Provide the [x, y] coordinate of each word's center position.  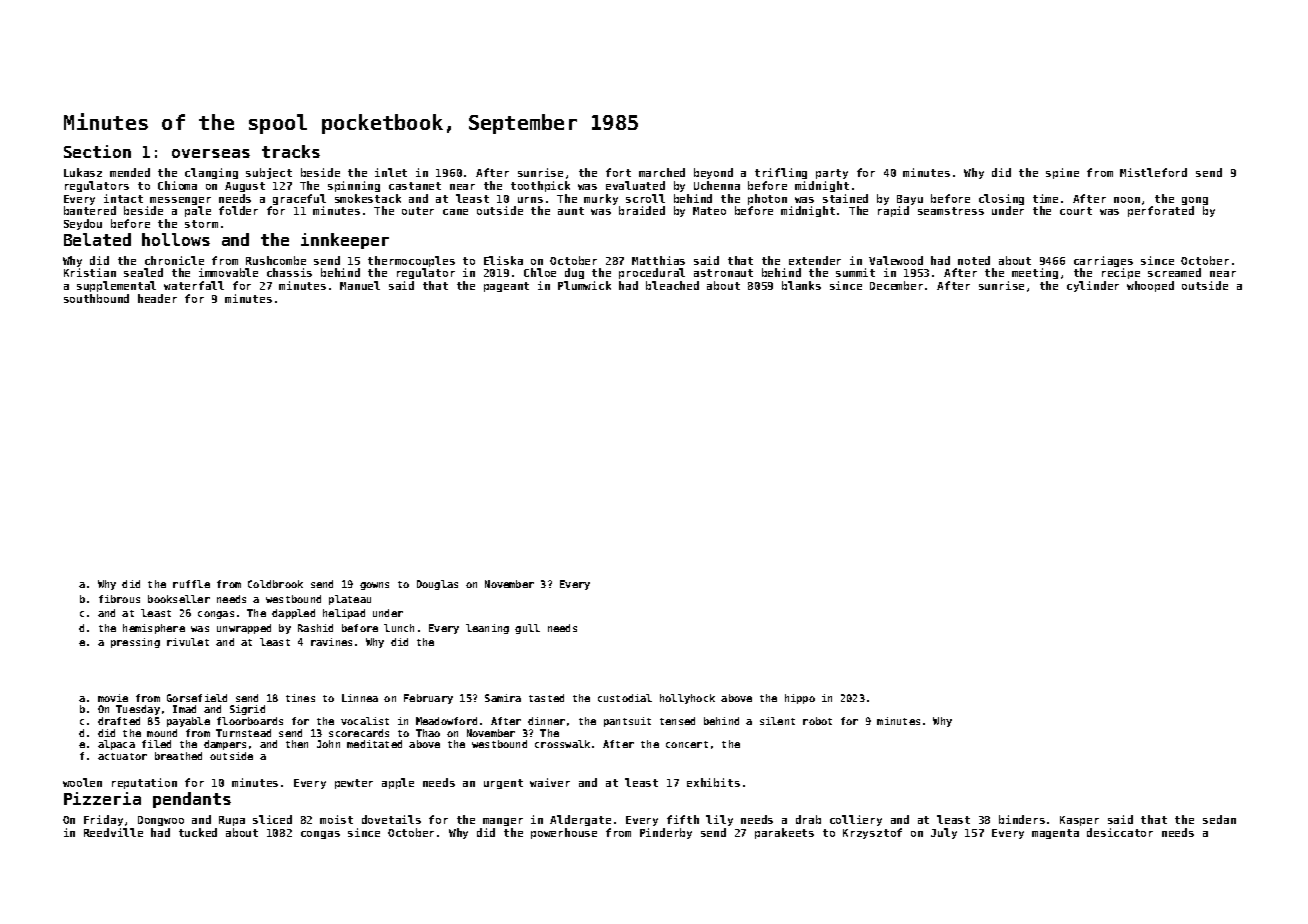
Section [97, 151]
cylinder [1093, 286]
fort [618, 172]
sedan [1219, 819]
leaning [487, 629]
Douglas [437, 585]
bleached [672, 285]
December [896, 285]
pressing [135, 643]
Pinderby [666, 833]
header [157, 298]
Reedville [113, 832]
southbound [96, 298]
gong [1195, 201]
